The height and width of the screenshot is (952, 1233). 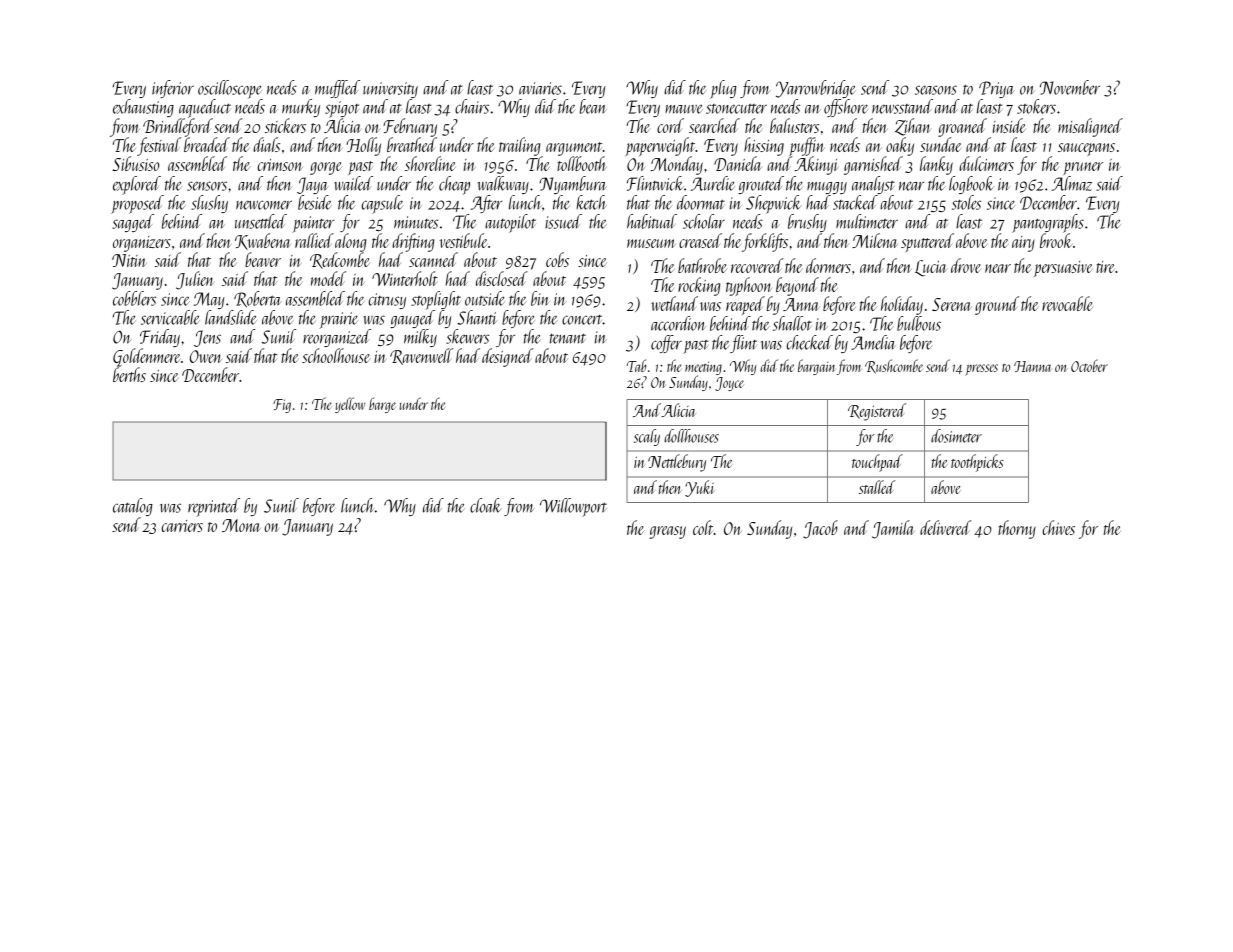 I want to click on October, so click(x=1089, y=365).
